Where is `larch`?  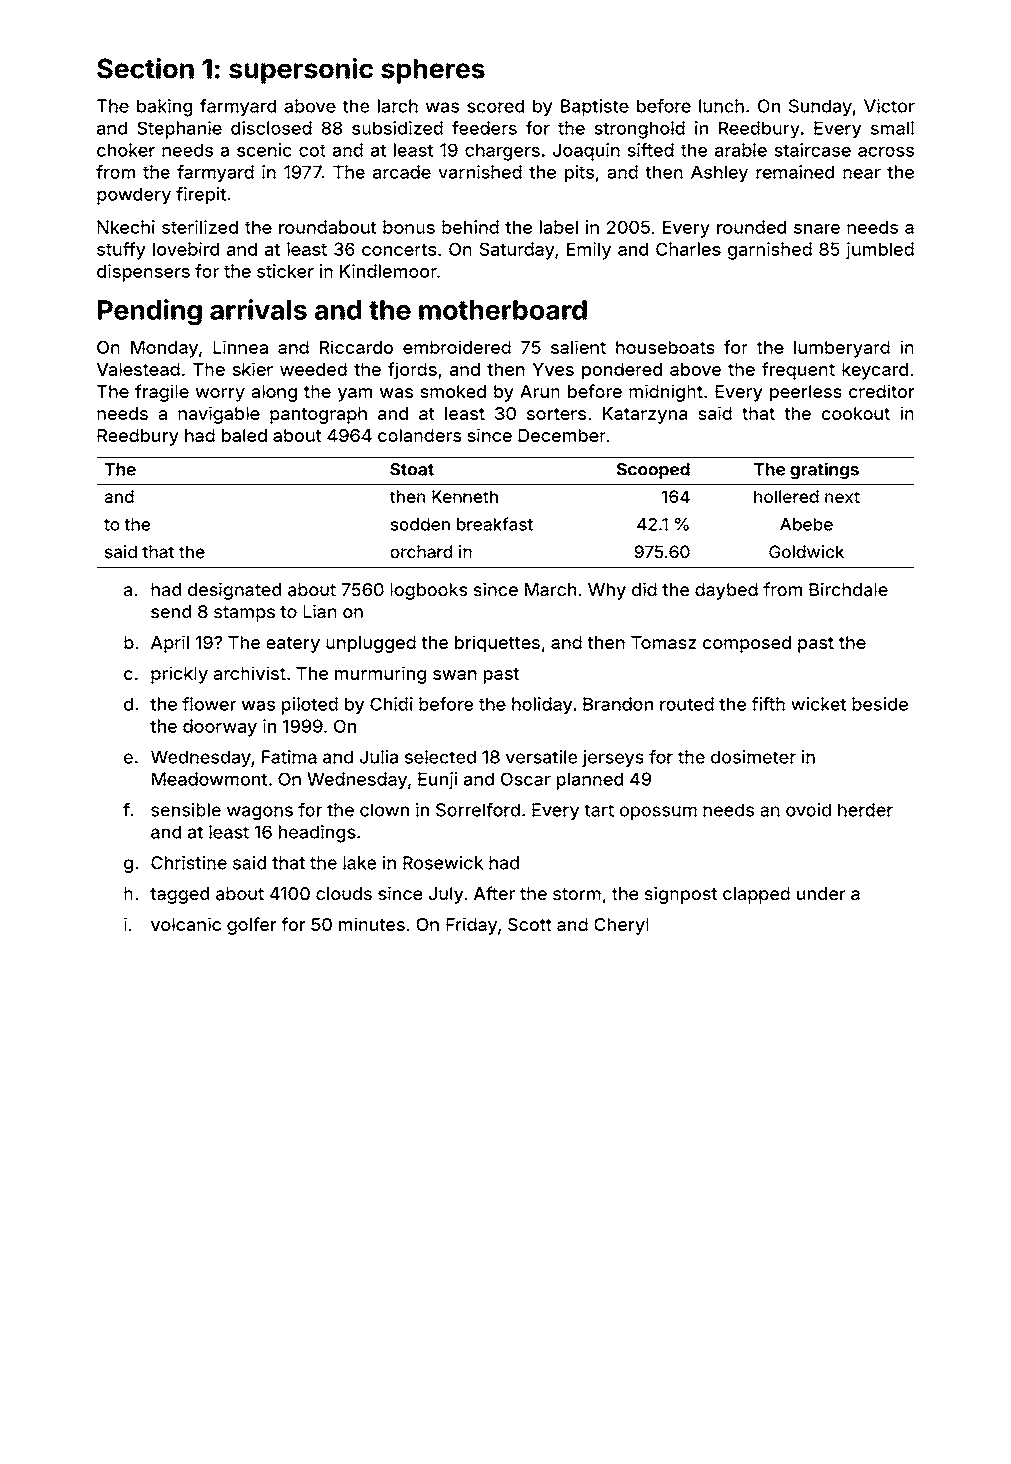 larch is located at coordinates (398, 106).
